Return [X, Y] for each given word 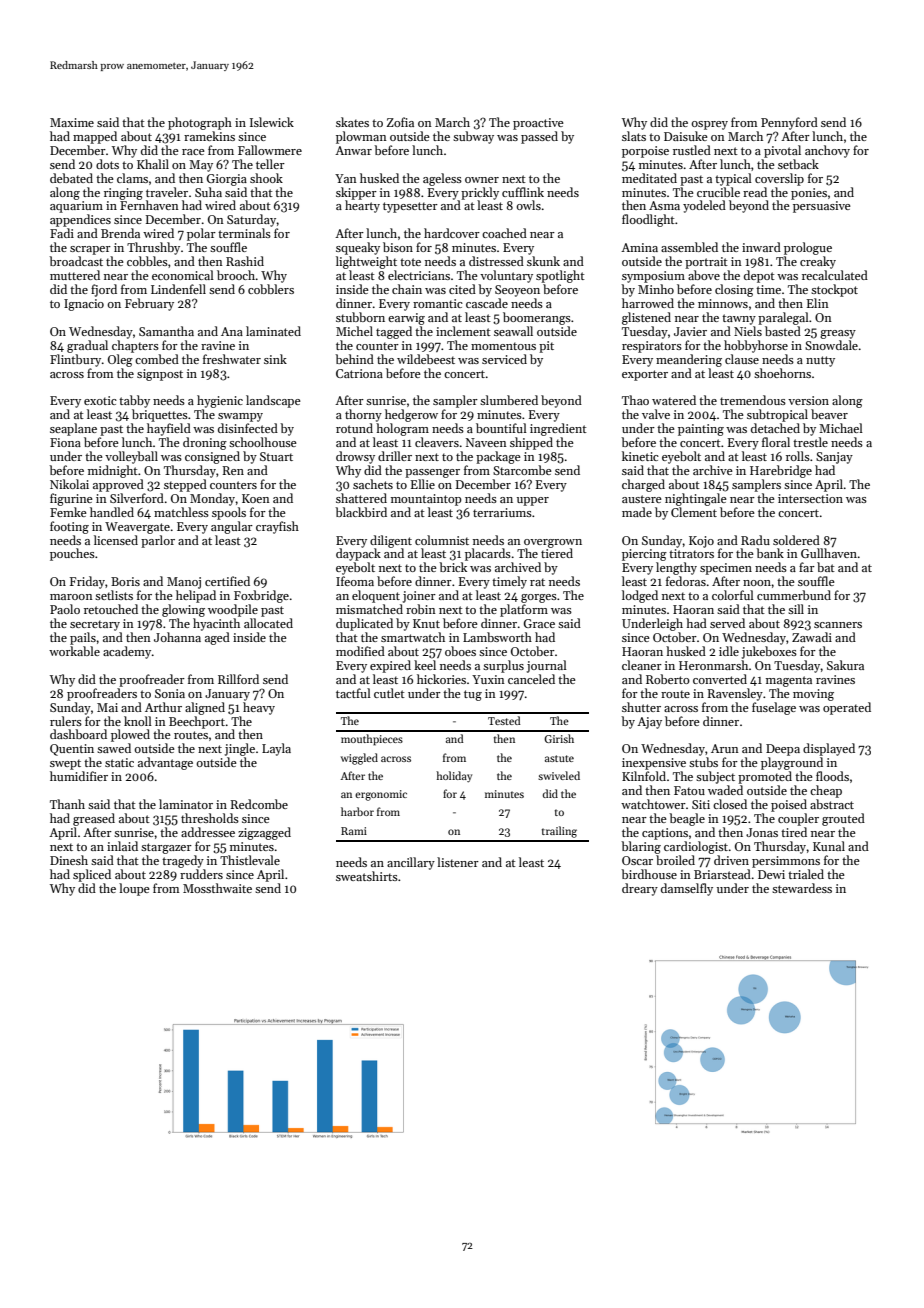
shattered [361, 498]
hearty [362, 206]
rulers [66, 721]
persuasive [822, 207]
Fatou [689, 790]
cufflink [523, 192]
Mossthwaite [217, 888]
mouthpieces [372, 740]
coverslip [779, 179]
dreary [640, 889]
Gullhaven [829, 553]
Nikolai [69, 484]
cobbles [147, 261]
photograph [200, 123]
